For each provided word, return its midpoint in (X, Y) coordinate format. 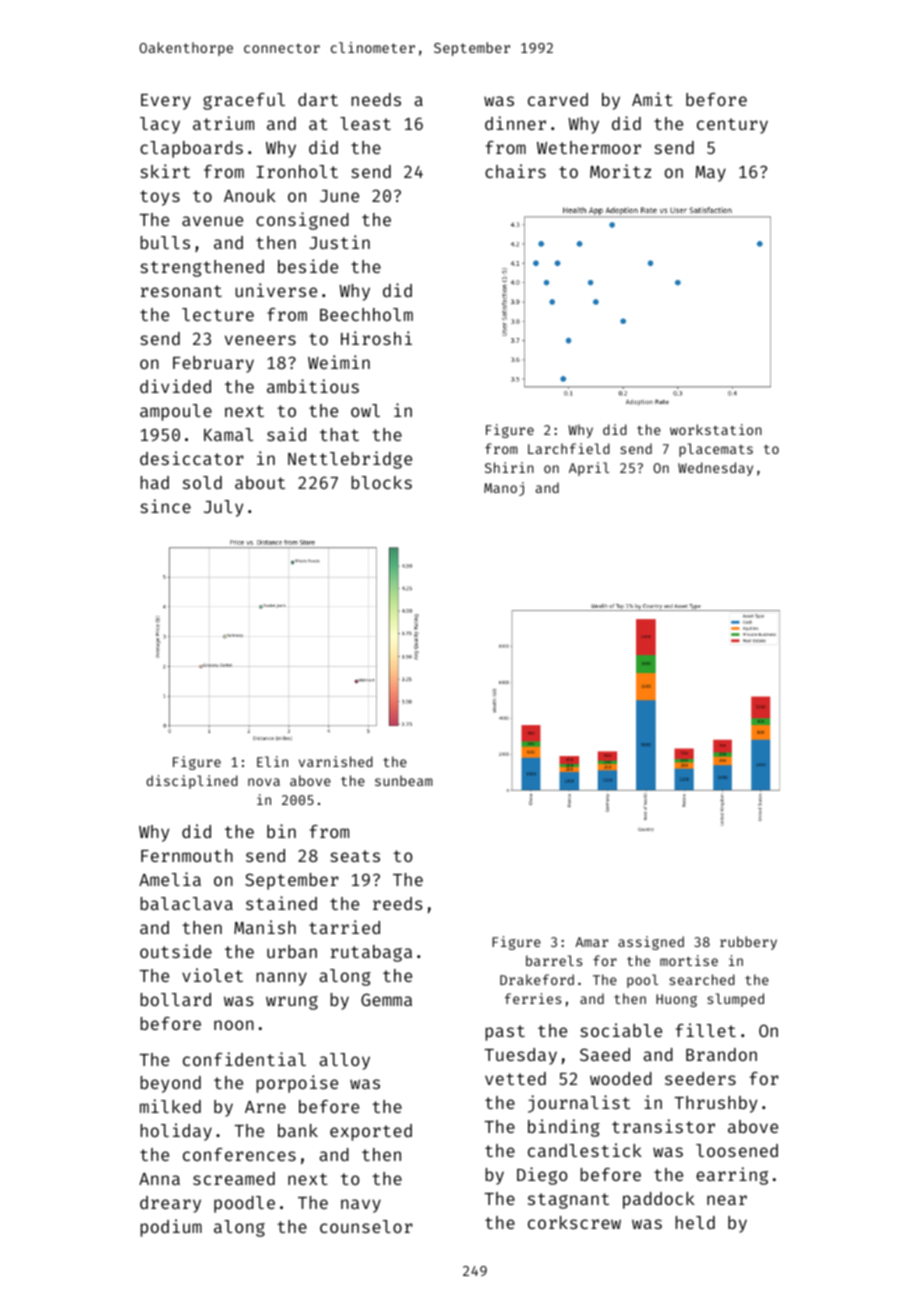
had (154, 482)
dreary (170, 1204)
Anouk (250, 195)
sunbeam (403, 780)
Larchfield (569, 448)
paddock (659, 1200)
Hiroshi (376, 338)
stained (281, 903)
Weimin (339, 362)
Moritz (620, 171)
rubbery (748, 943)
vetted (515, 1078)
